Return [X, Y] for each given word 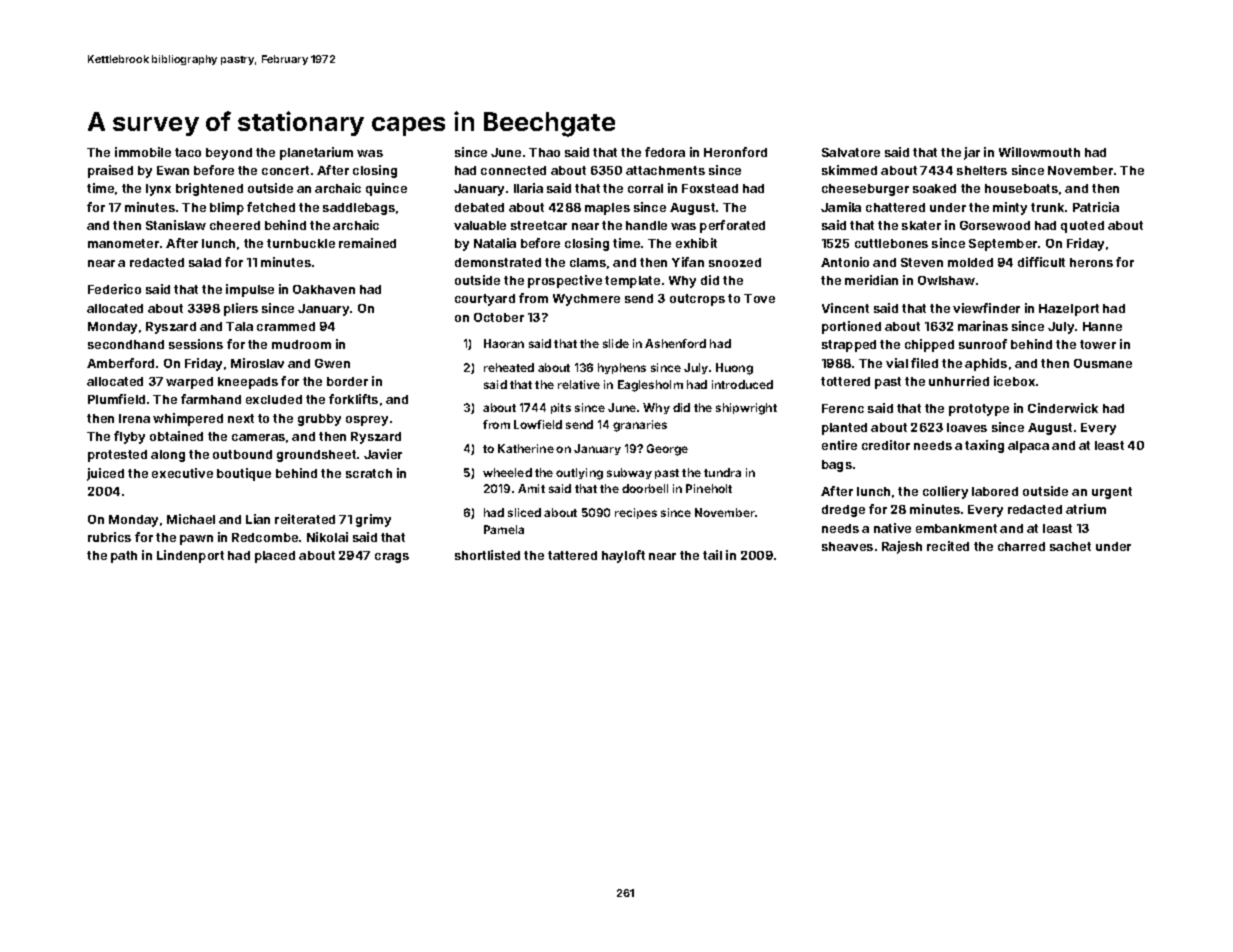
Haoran [504, 343]
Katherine [526, 448]
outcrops [697, 300]
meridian [871, 280]
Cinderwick [1063, 408]
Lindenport [190, 556]
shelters [982, 170]
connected [513, 170]
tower [1098, 344]
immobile [143, 152]
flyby [129, 437]
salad [205, 262]
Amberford [120, 363]
